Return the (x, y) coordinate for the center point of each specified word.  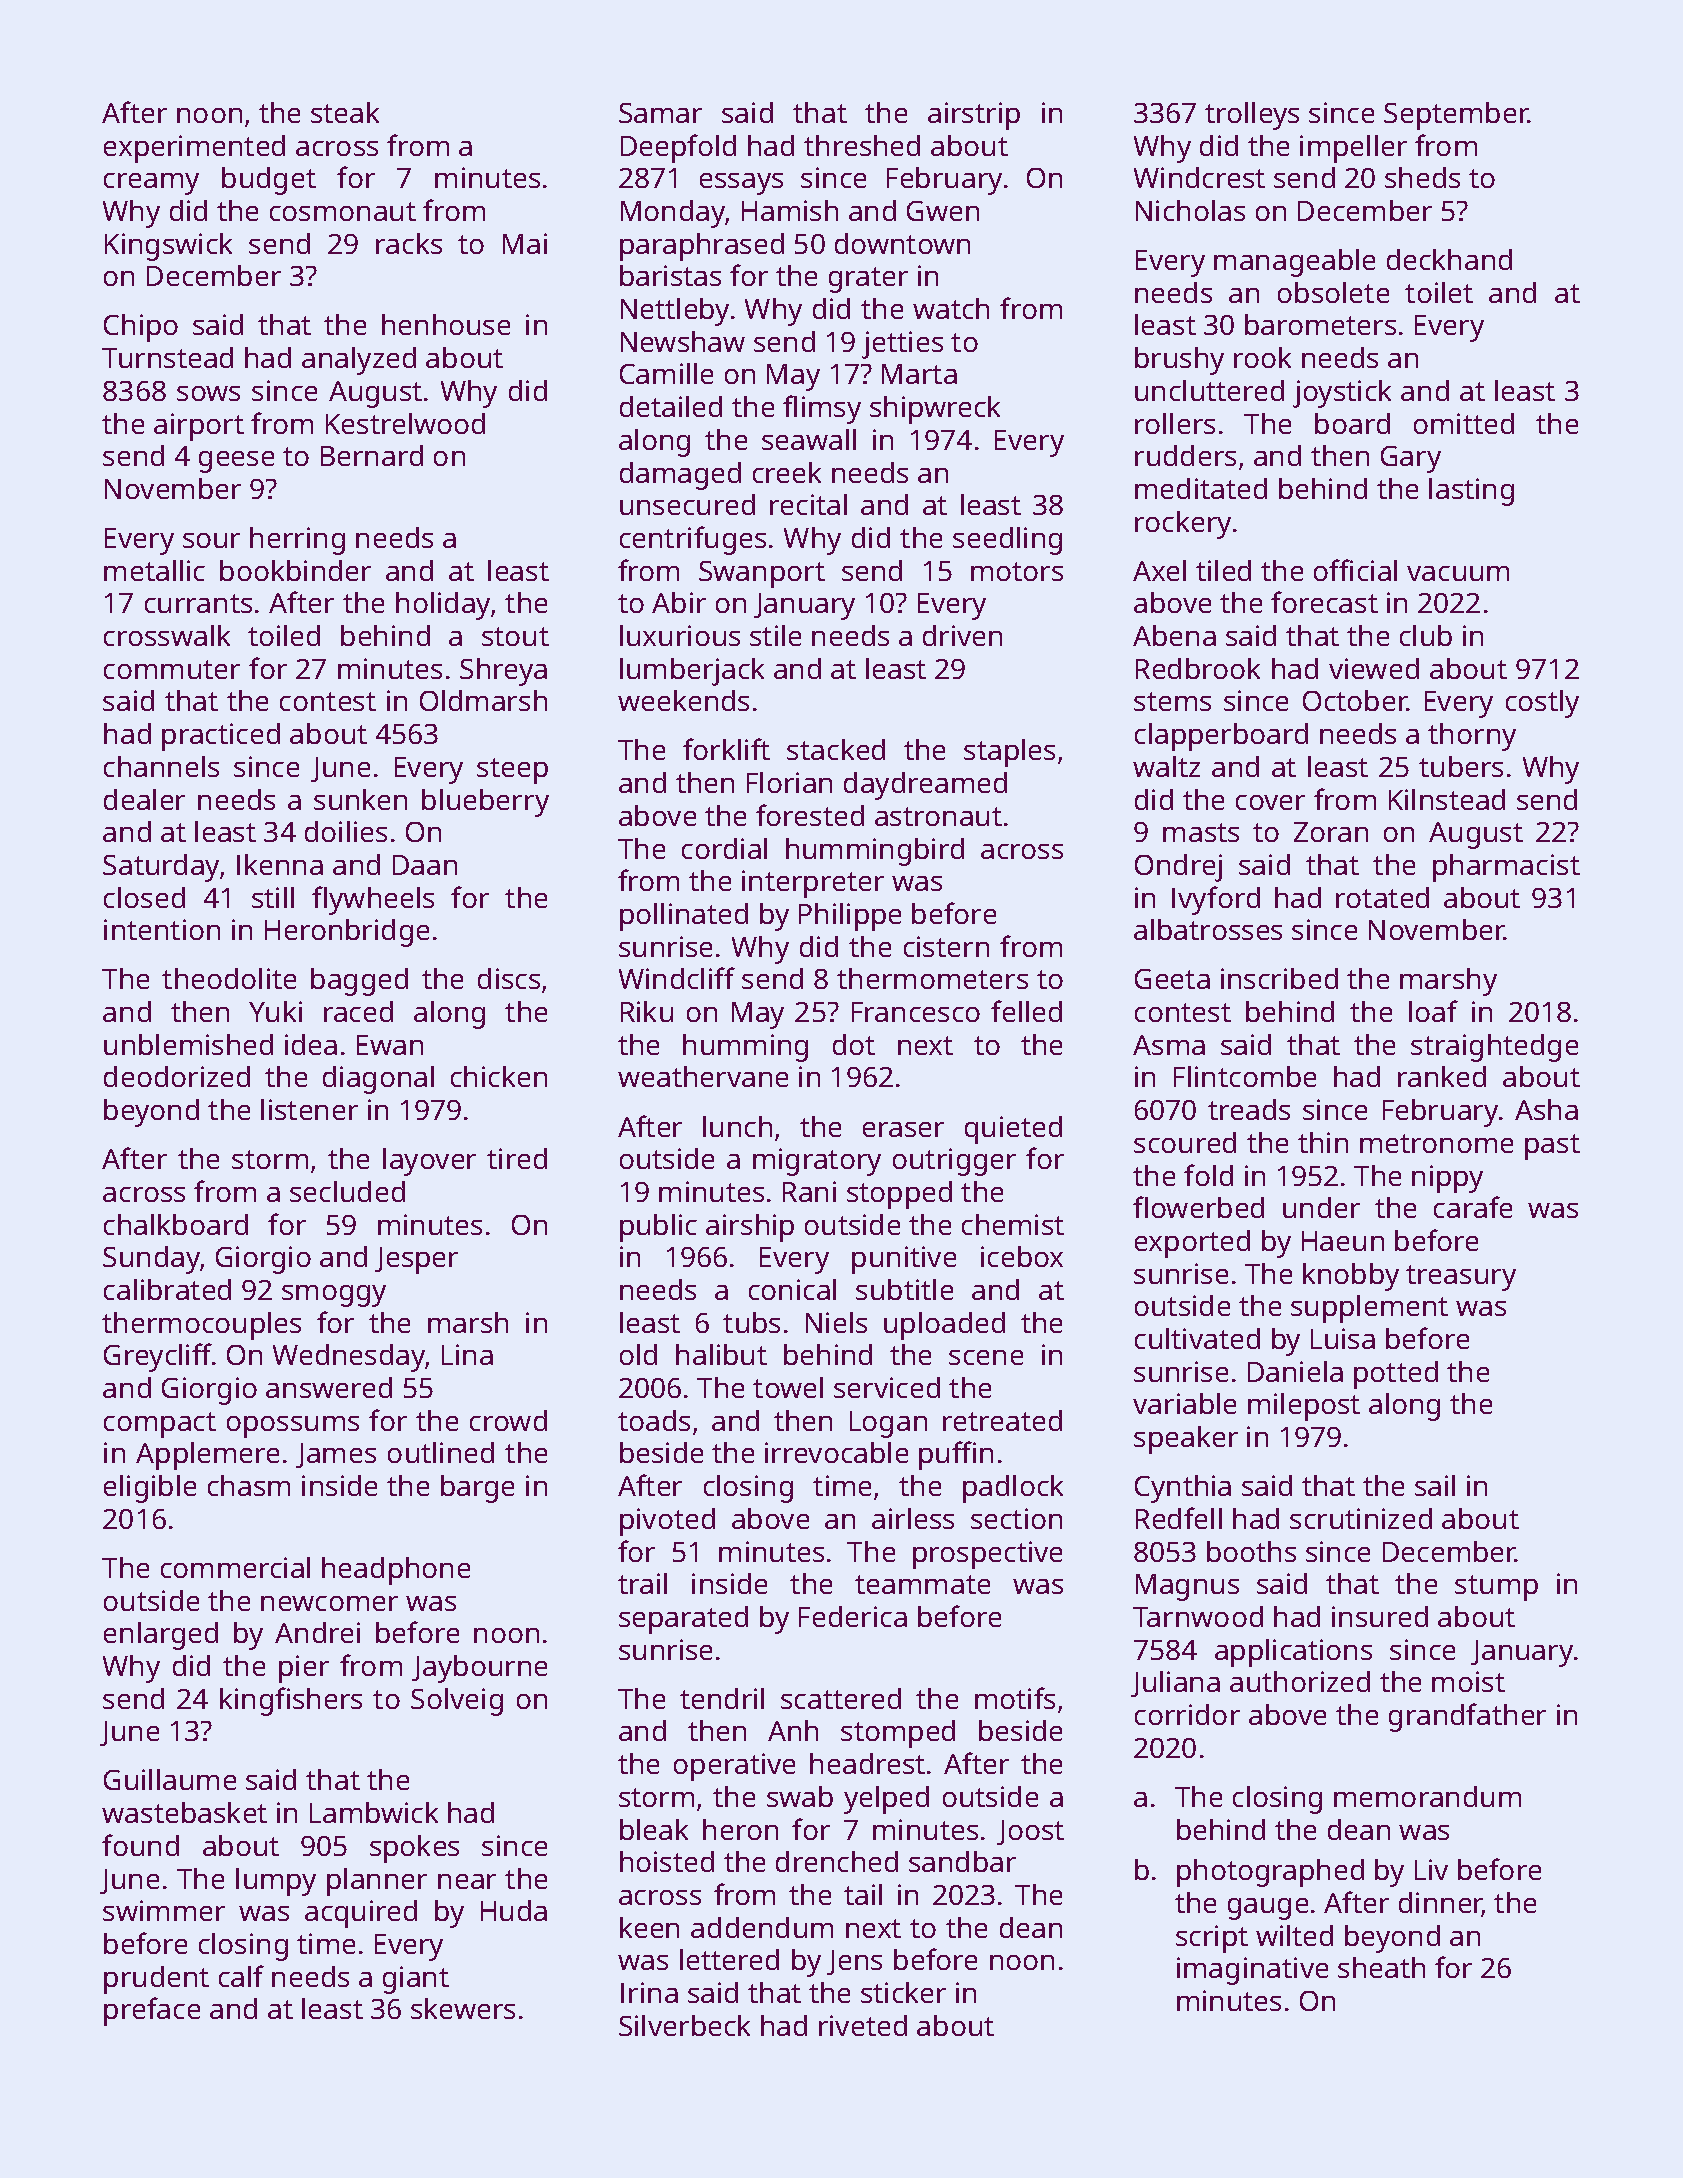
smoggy (334, 1296)
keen (649, 1927)
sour (211, 540)
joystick (1342, 394)
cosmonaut (343, 211)
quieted (1013, 1130)
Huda (514, 1910)
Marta (919, 374)
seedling (1007, 541)
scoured (1185, 1142)
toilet (1439, 292)
